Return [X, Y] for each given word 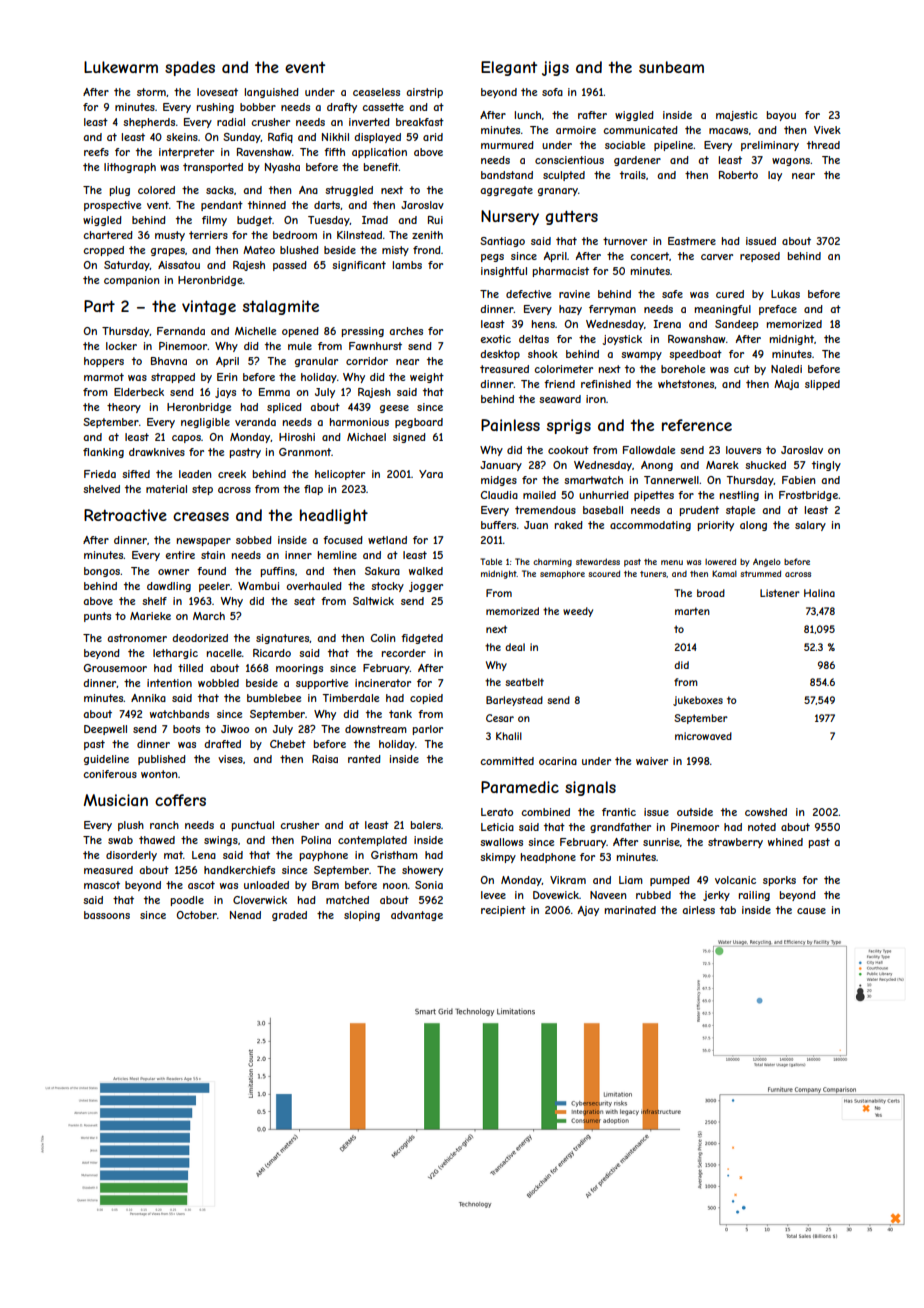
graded [289, 916]
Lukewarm [121, 67]
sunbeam [671, 67]
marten [692, 611]
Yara [431, 474]
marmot [104, 377]
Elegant [509, 68]
